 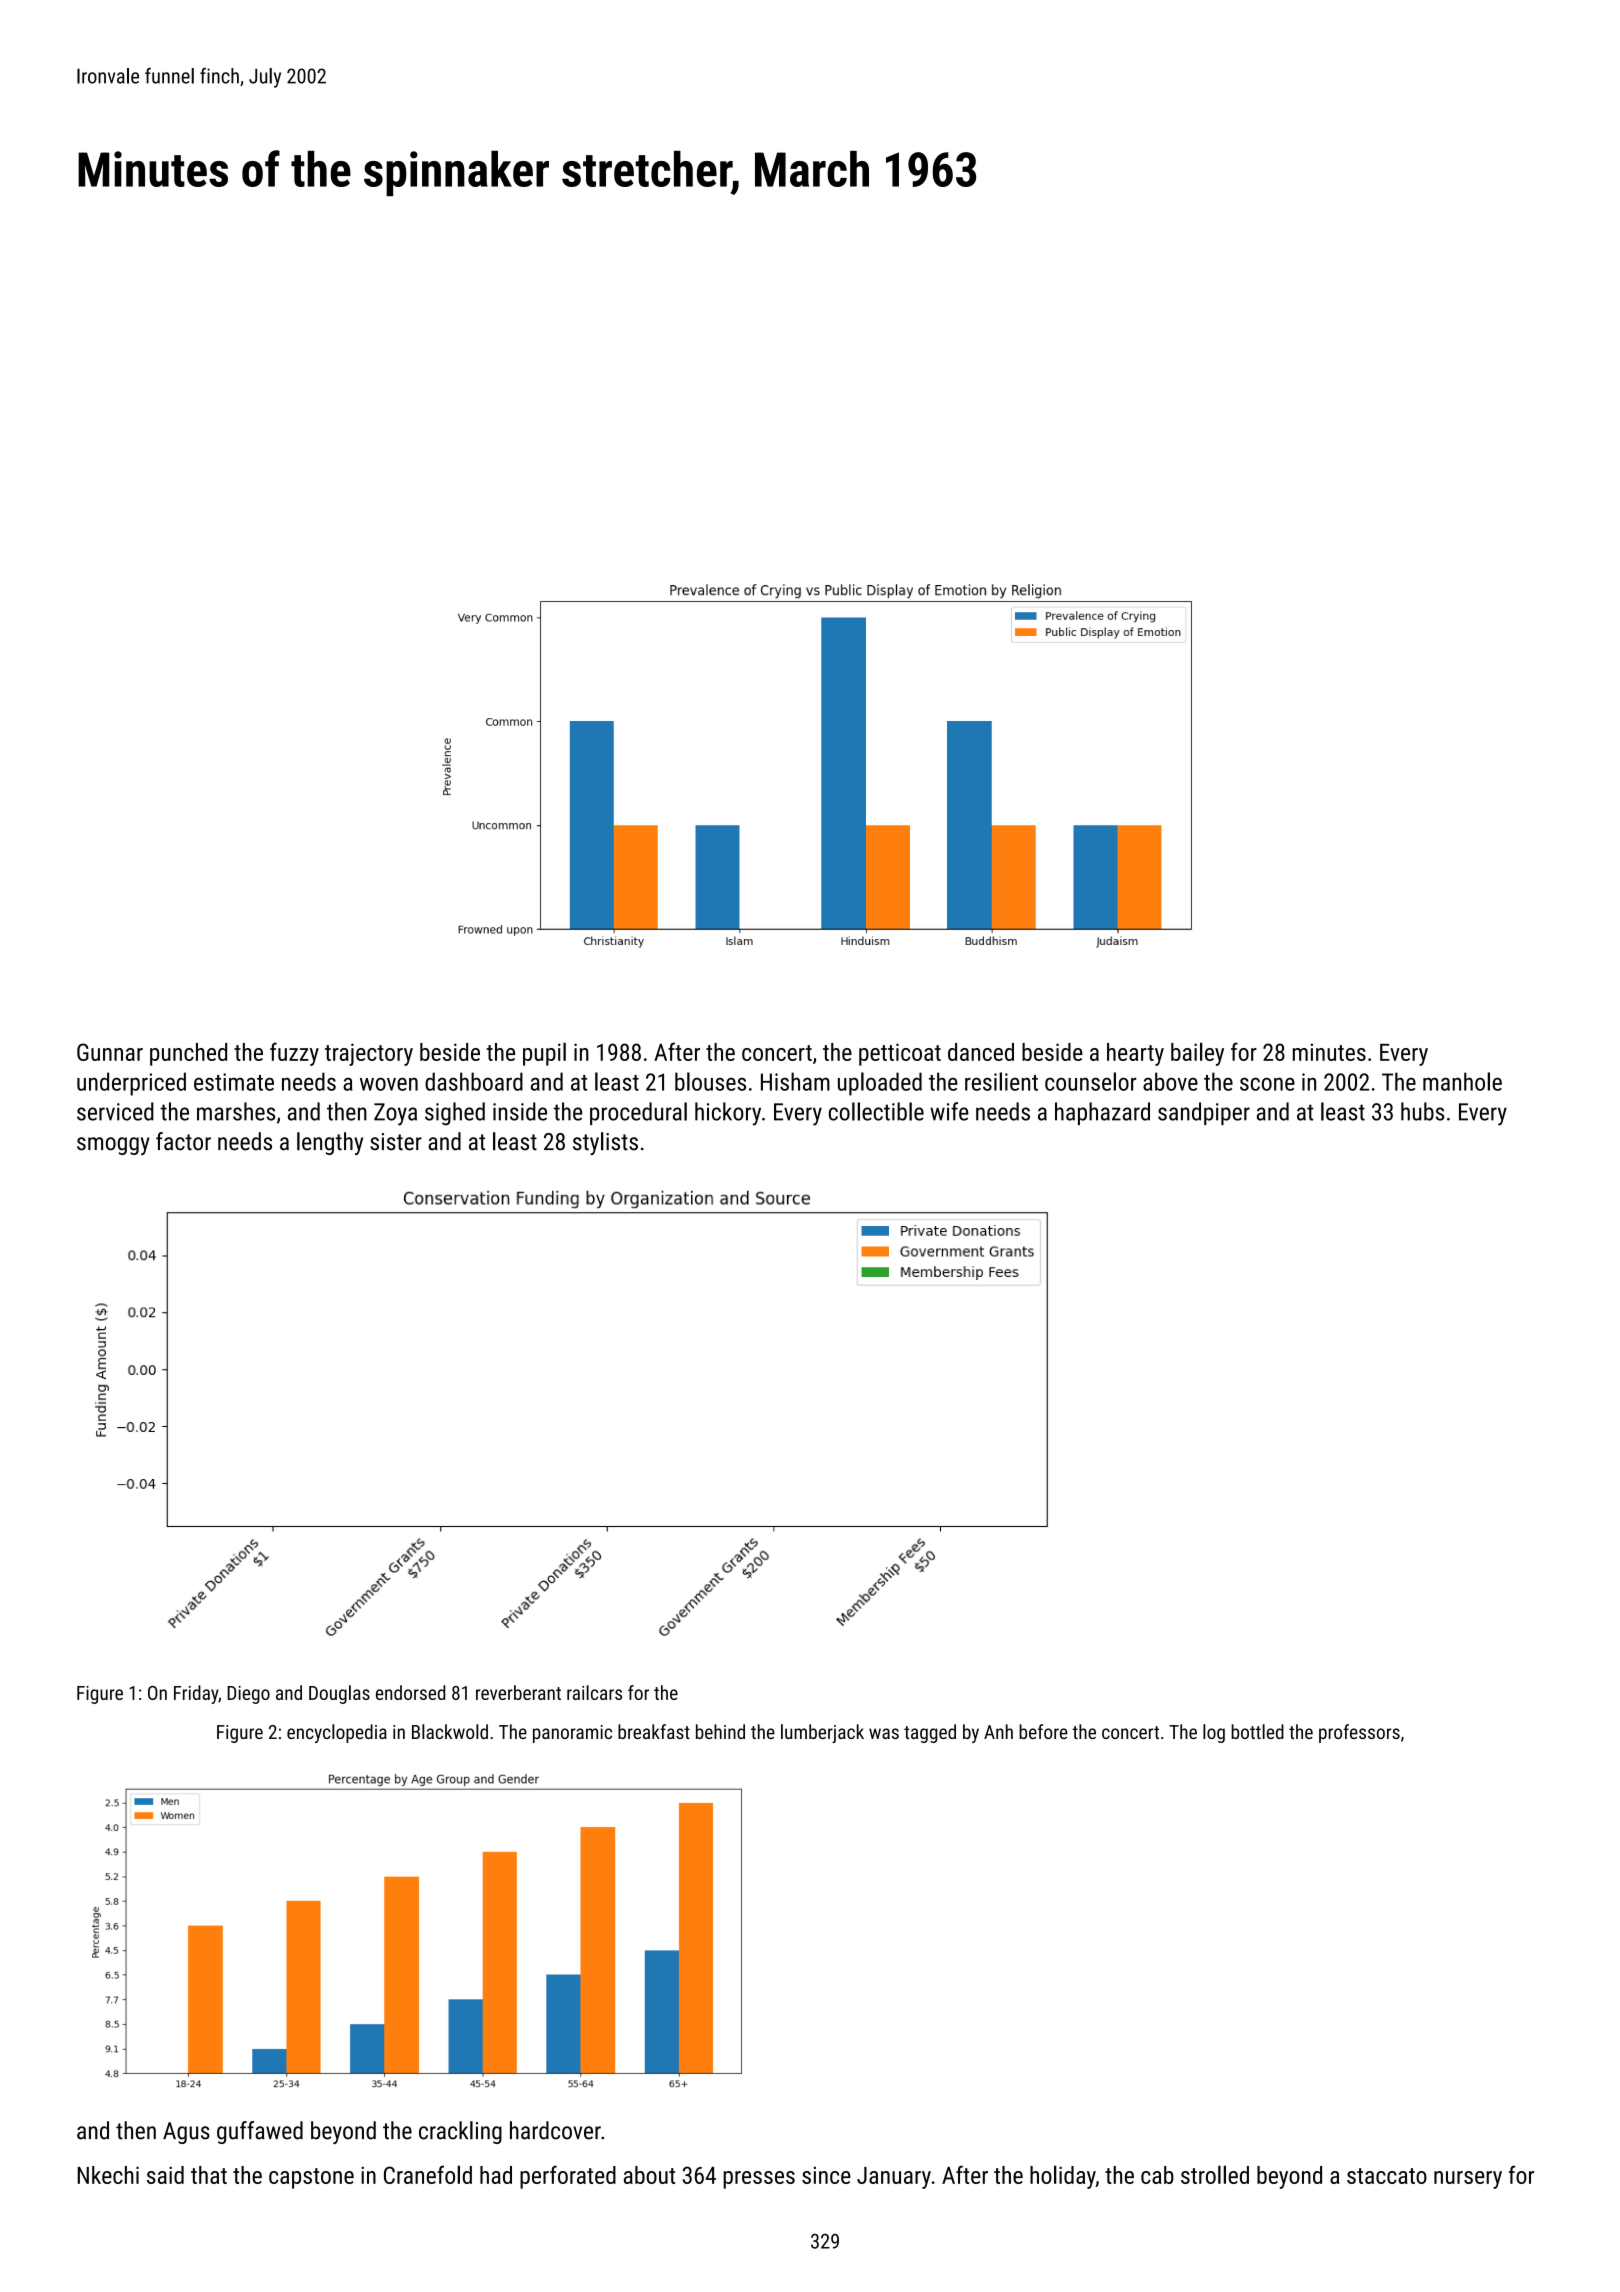 What do you see at coordinates (1462, 1081) in the document?
I see `manhole` at bounding box center [1462, 1081].
